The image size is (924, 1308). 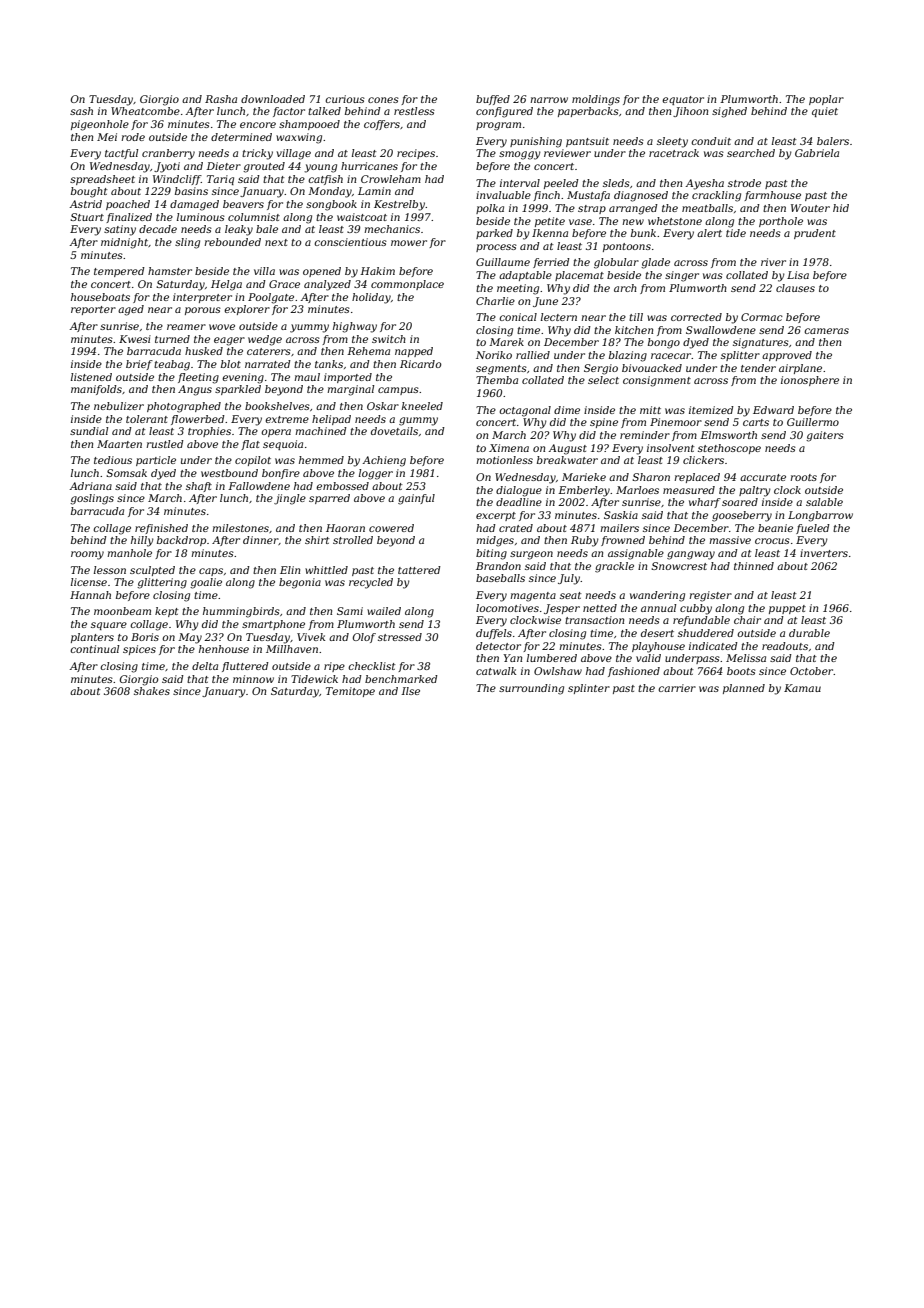 I want to click on midnight, so click(x=124, y=243).
